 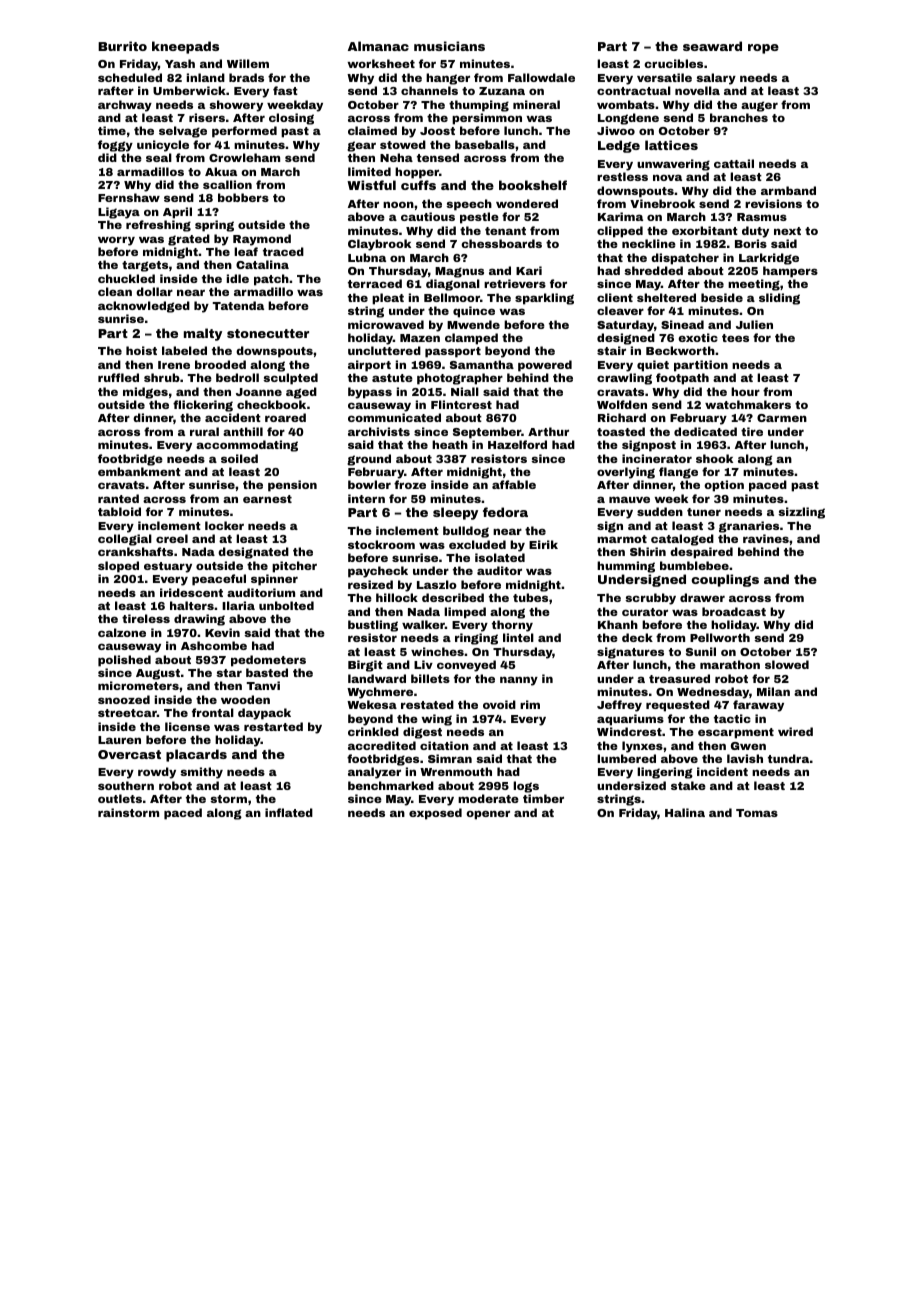 I want to click on limited, so click(x=369, y=171).
